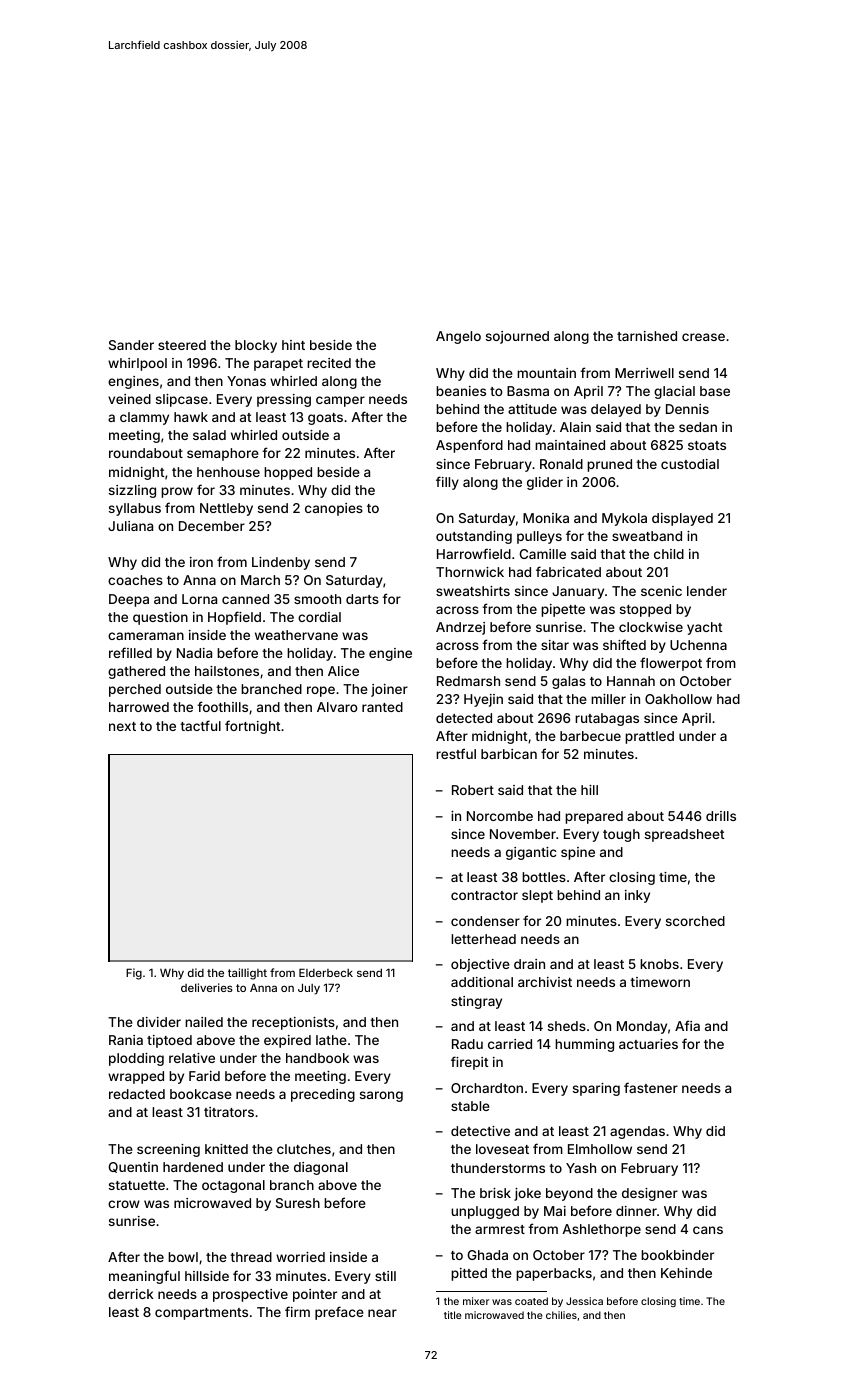 Image resolution: width=849 pixels, height=1400 pixels. What do you see at coordinates (704, 628) in the image?
I see `yacht` at bounding box center [704, 628].
